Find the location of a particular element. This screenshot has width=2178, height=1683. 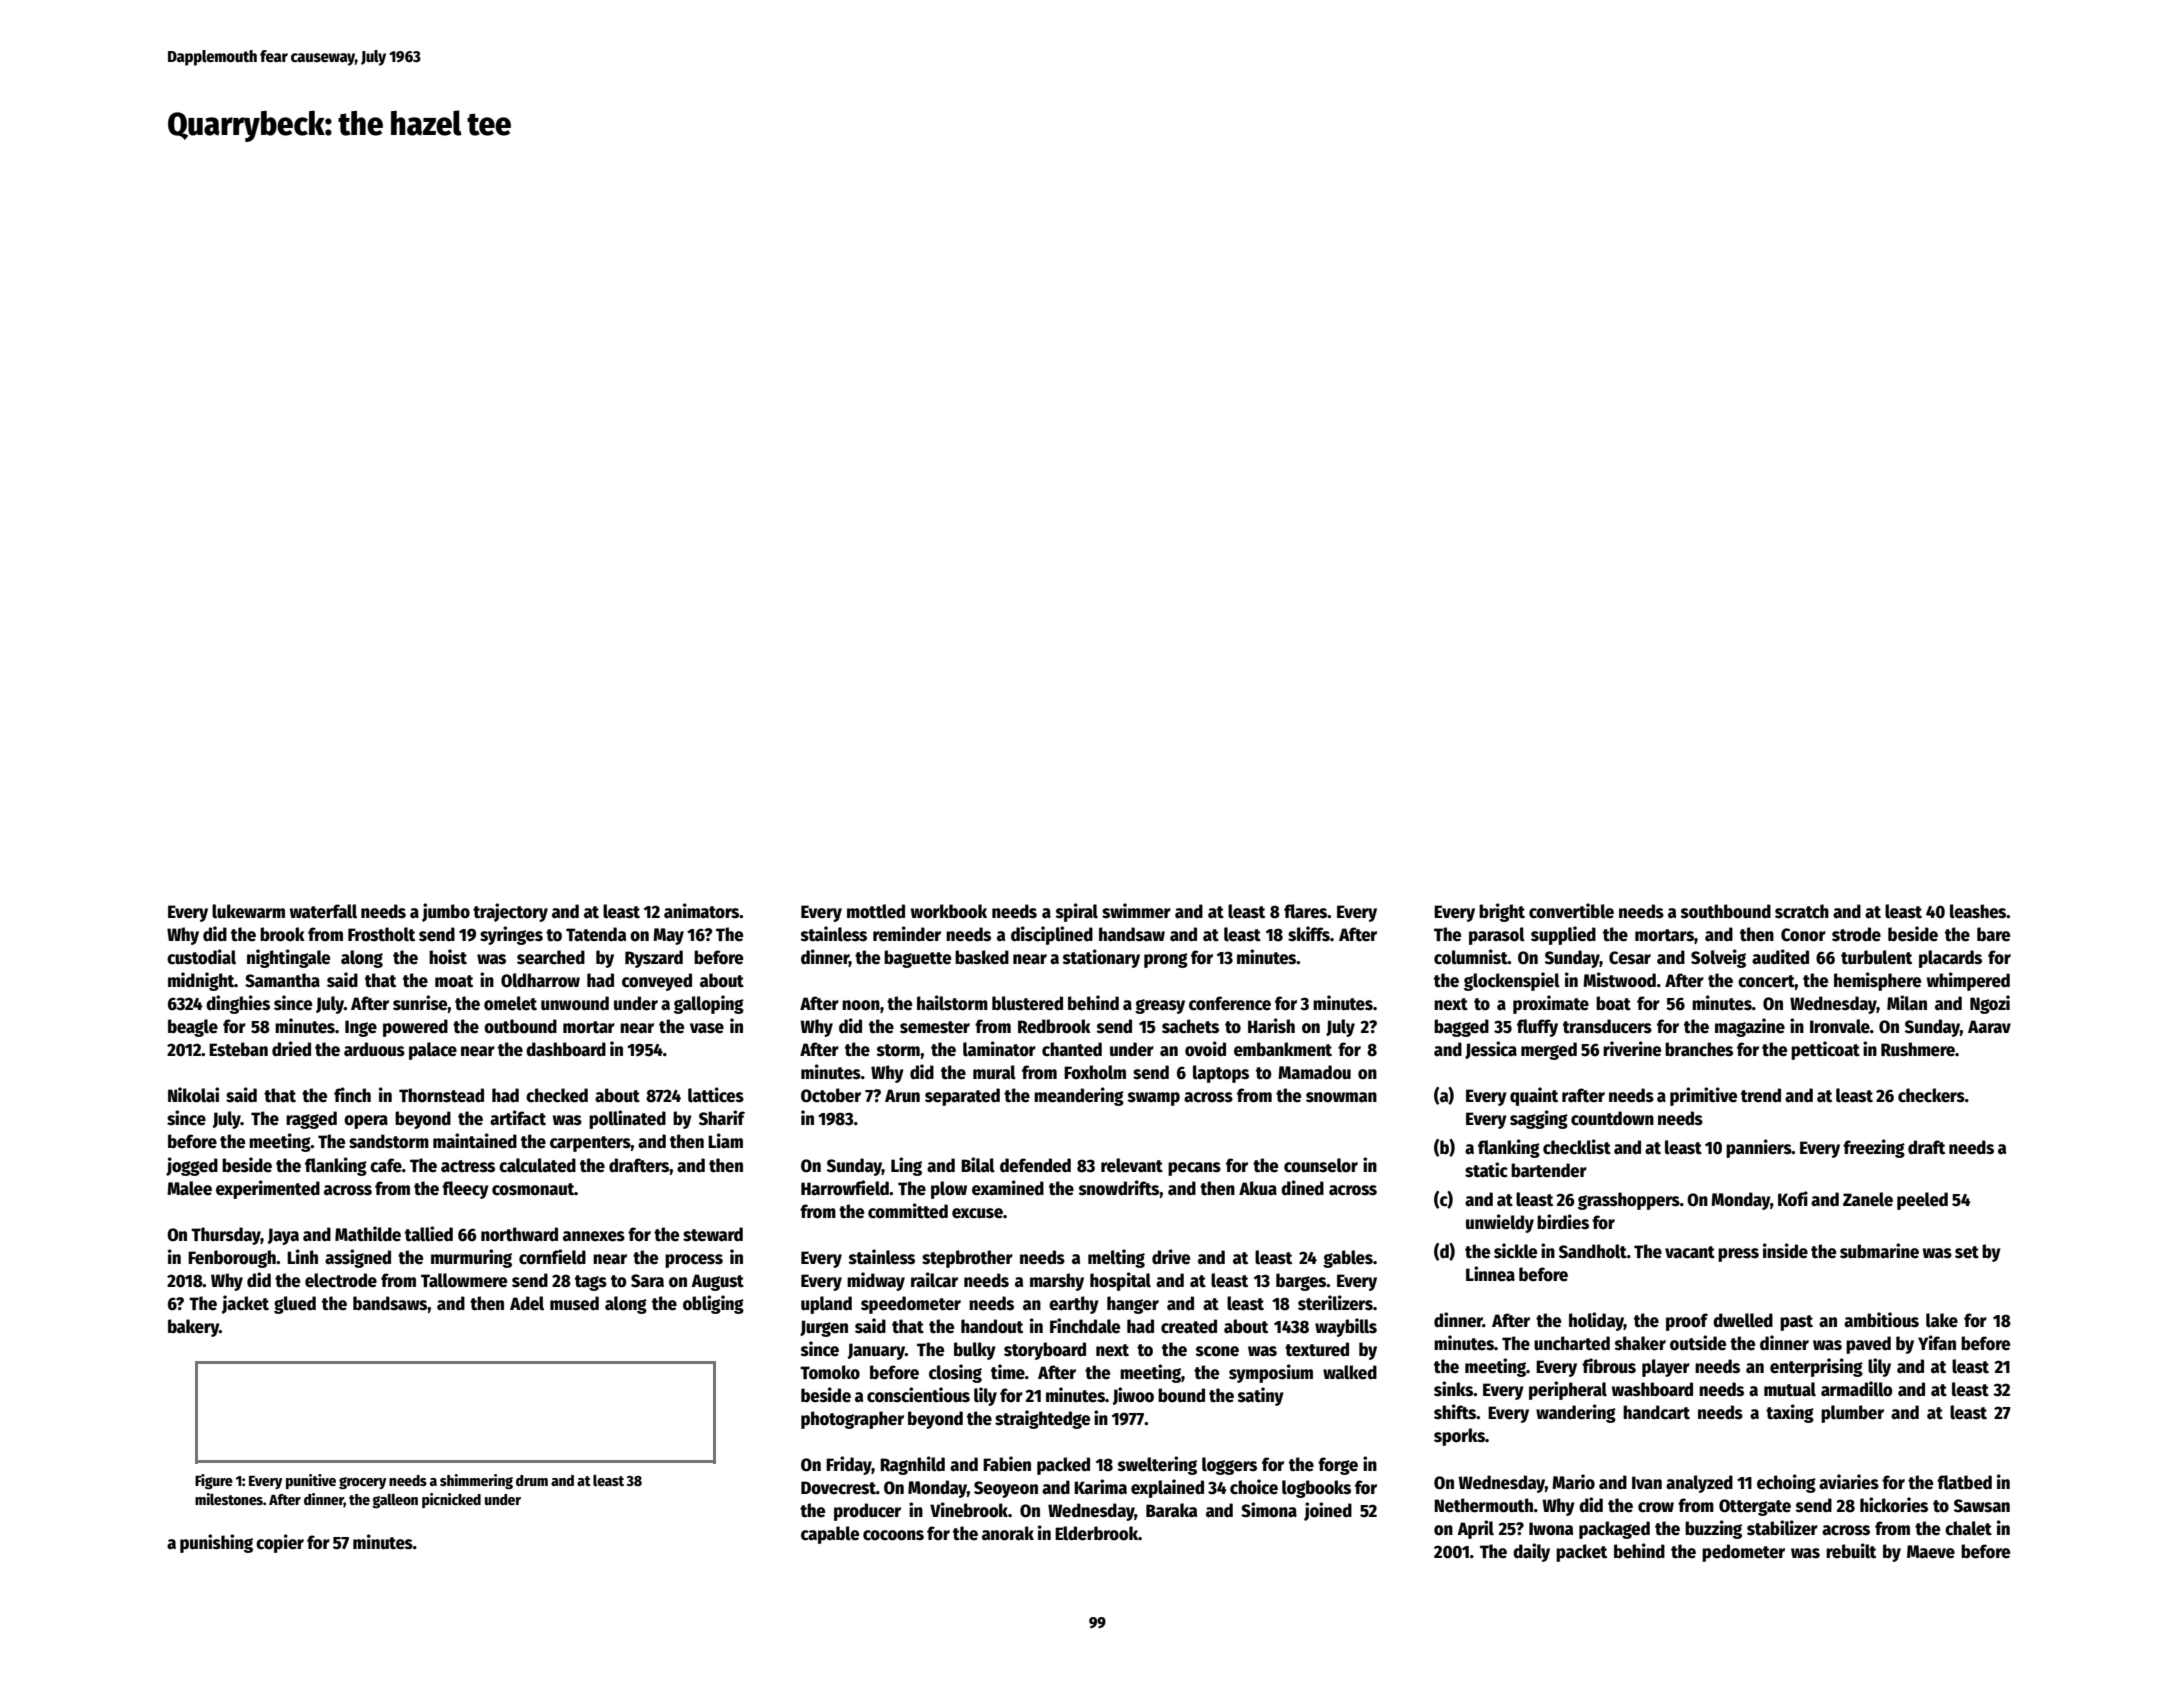

snowdrifts is located at coordinates (1119, 1188).
